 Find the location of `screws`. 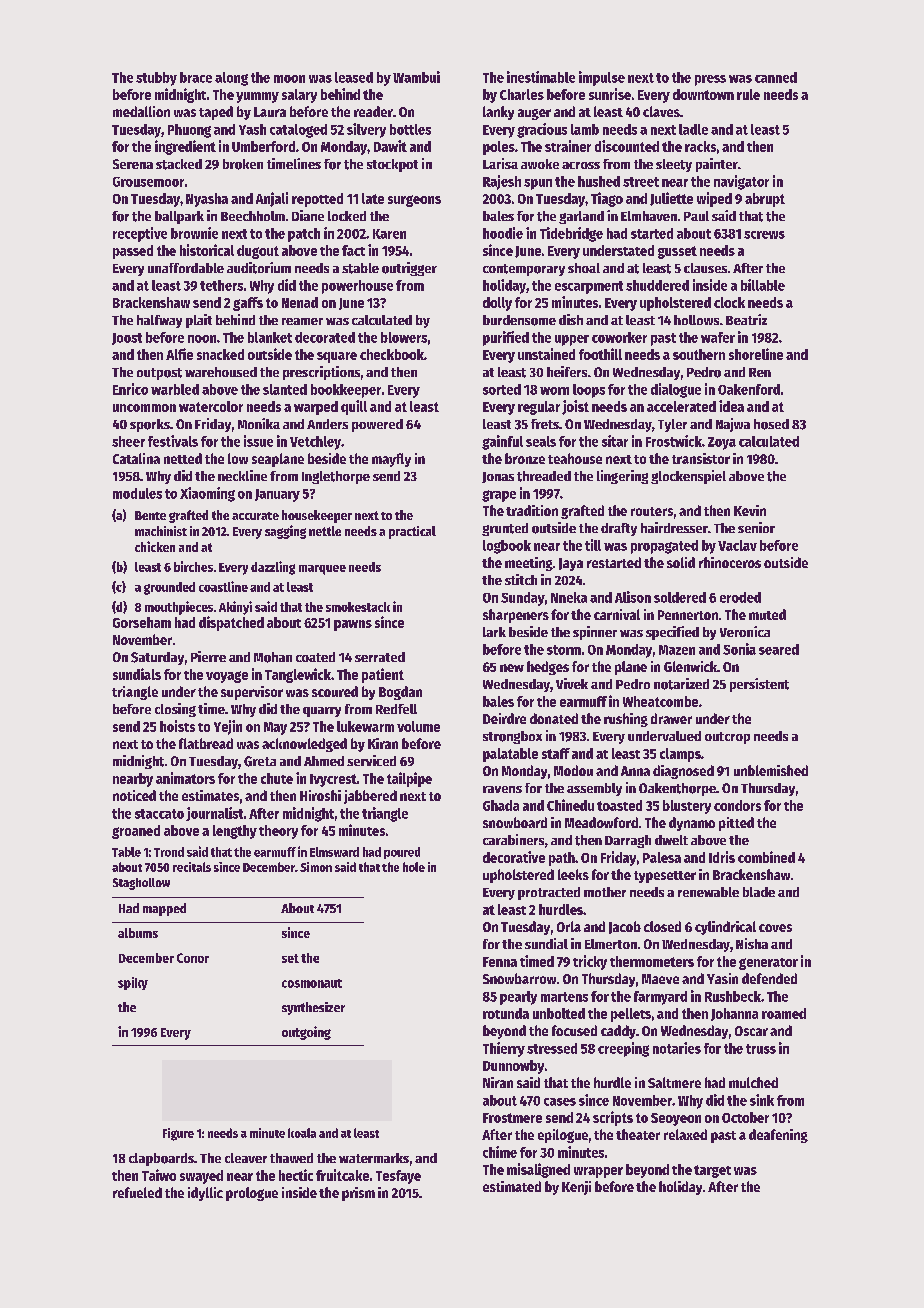

screws is located at coordinates (764, 235).
